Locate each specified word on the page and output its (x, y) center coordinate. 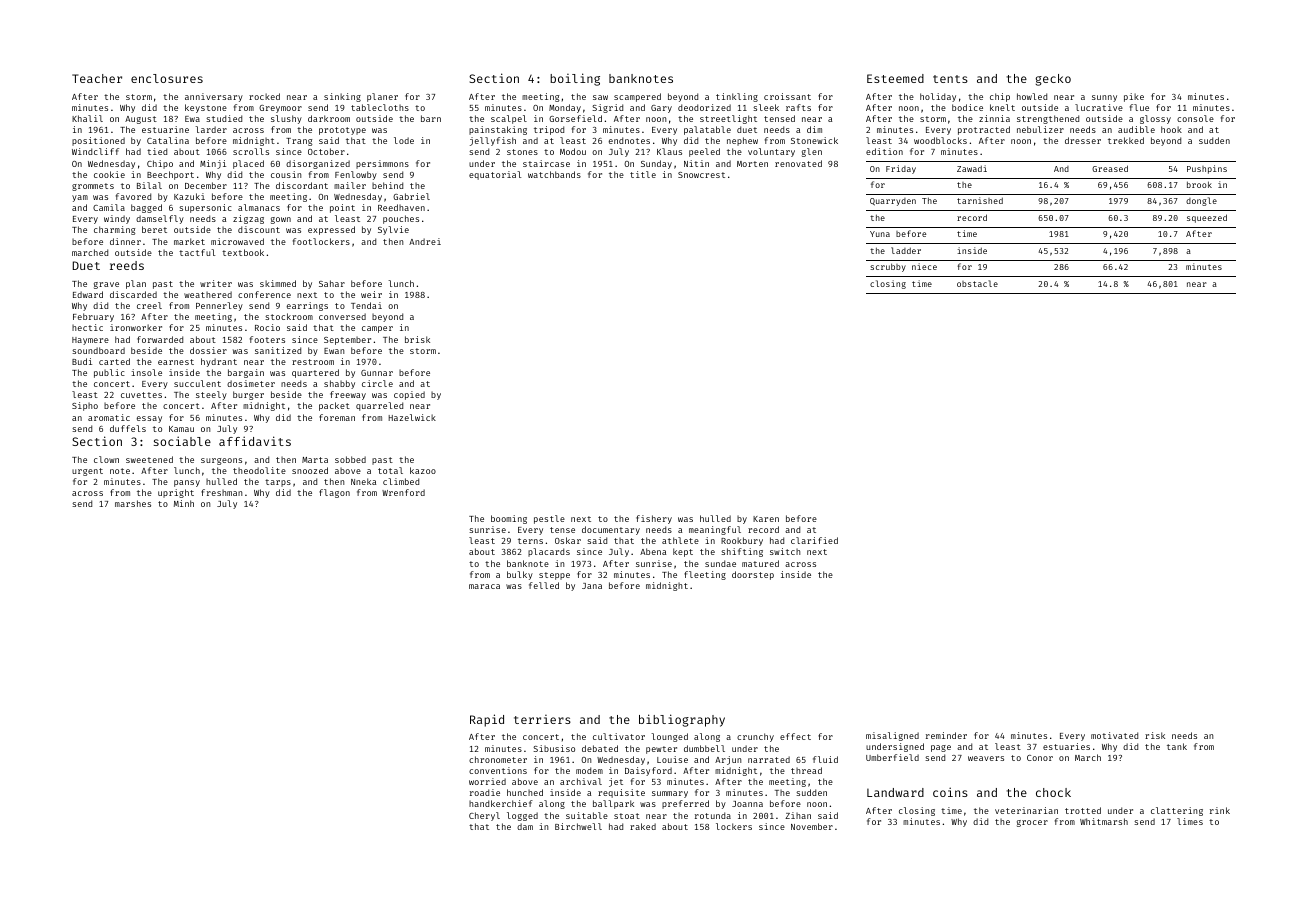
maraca (484, 586)
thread (806, 770)
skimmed (278, 283)
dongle (1201, 201)
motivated (1114, 735)
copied (409, 395)
